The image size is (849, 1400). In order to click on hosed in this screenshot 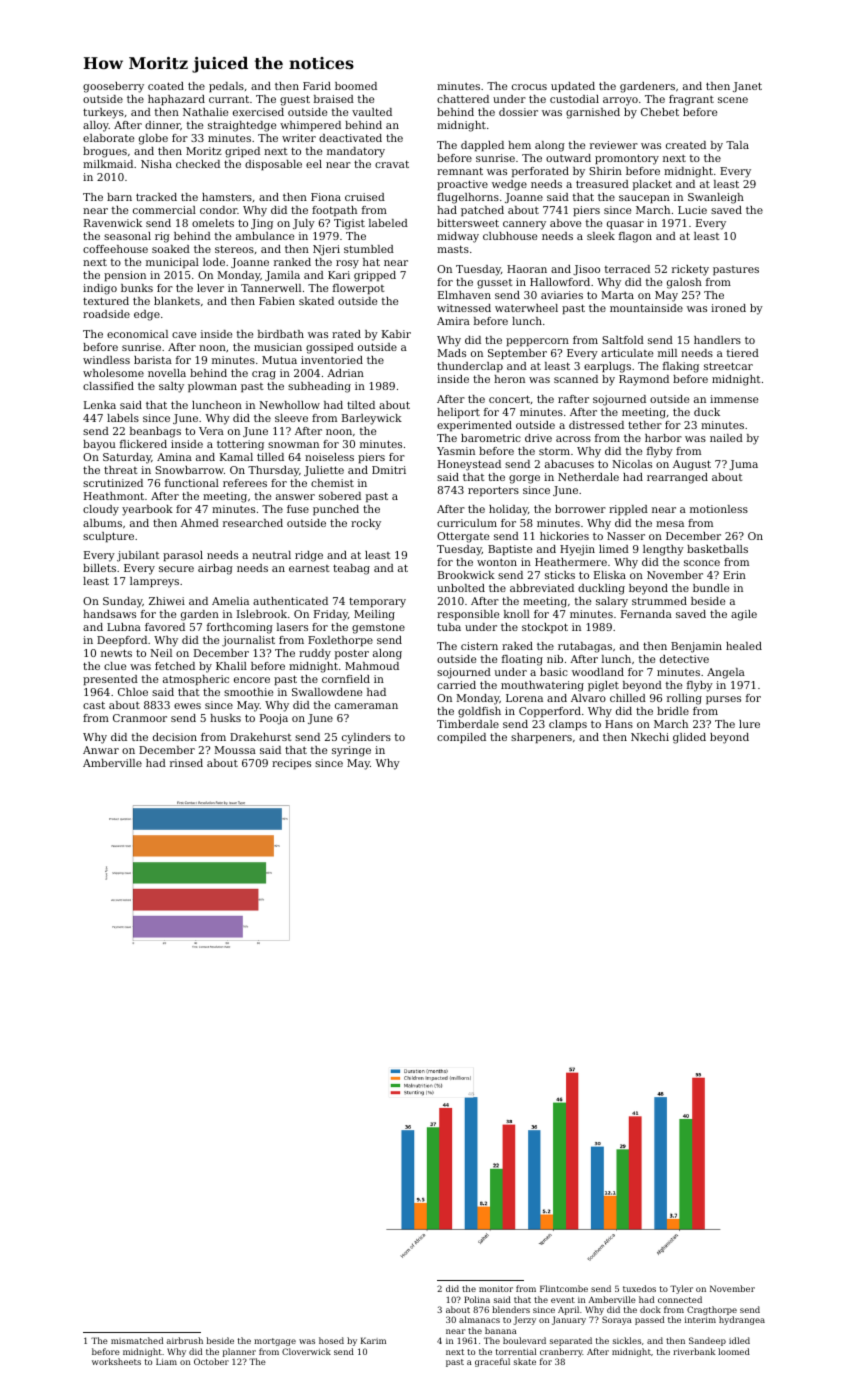, I will do `click(331, 1340)`.
